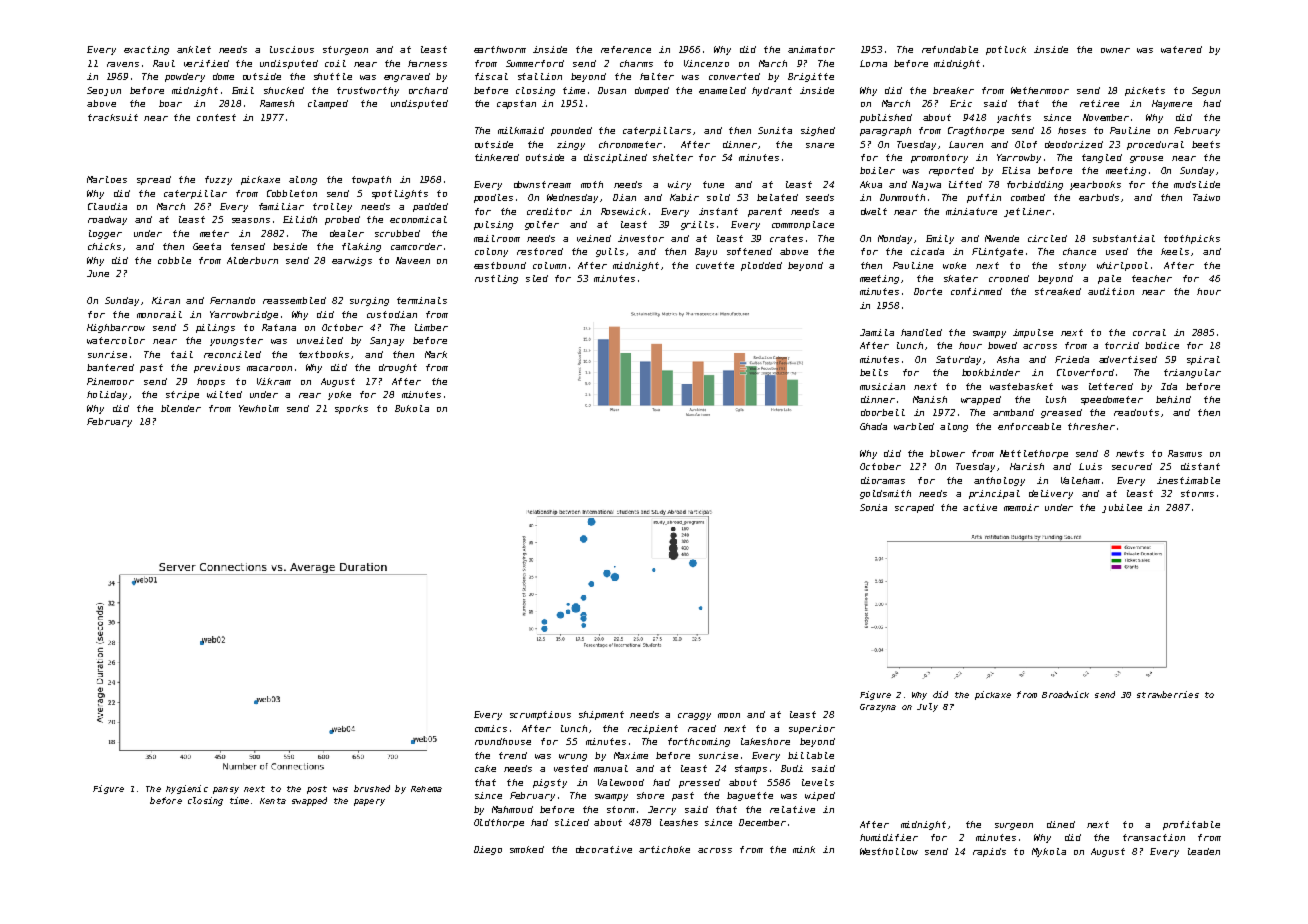 The image size is (1308, 924). What do you see at coordinates (818, 131) in the screenshot?
I see `sighed` at bounding box center [818, 131].
